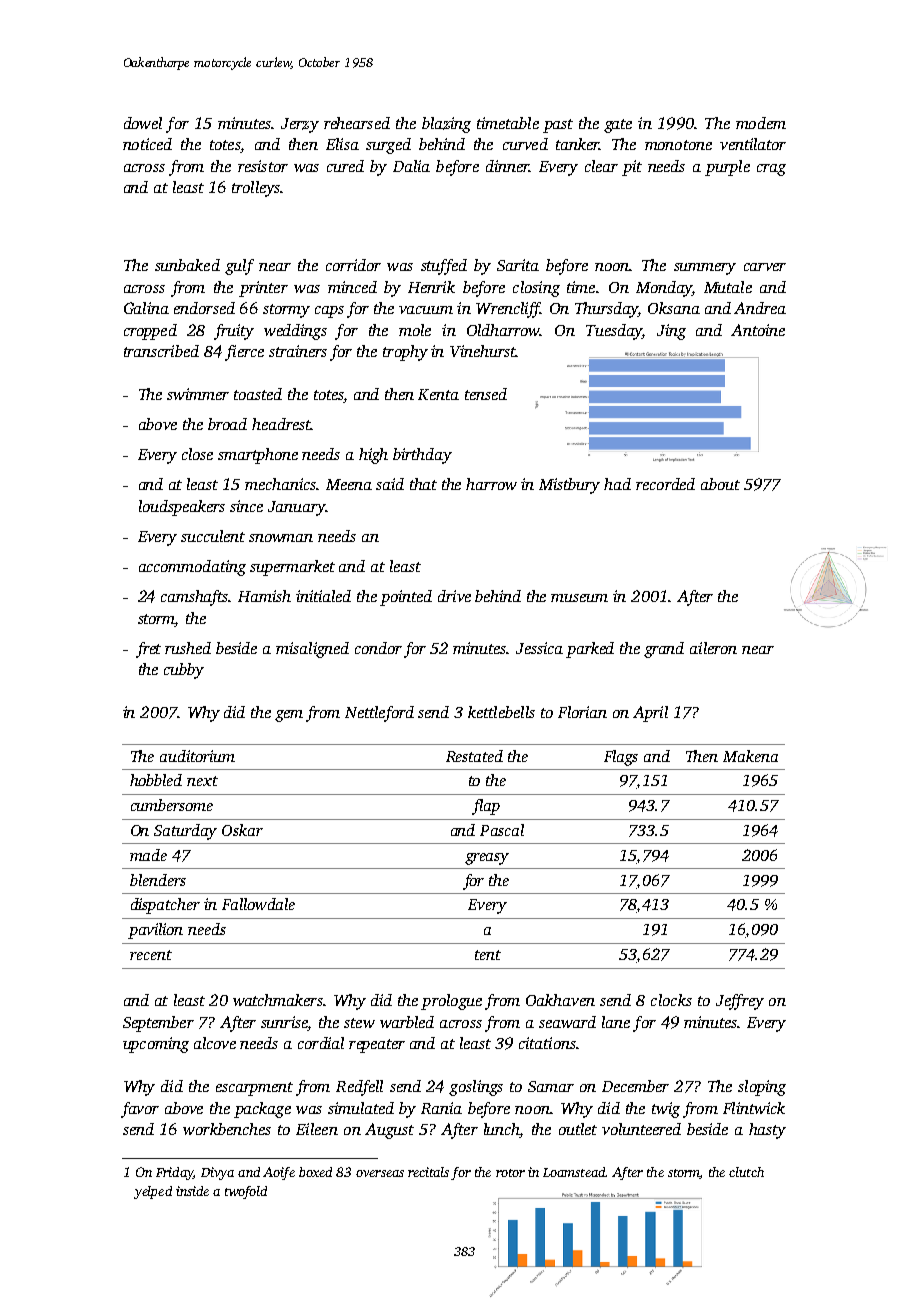  Describe the element at coordinates (665, 484) in the document. I see `recorded` at that location.
